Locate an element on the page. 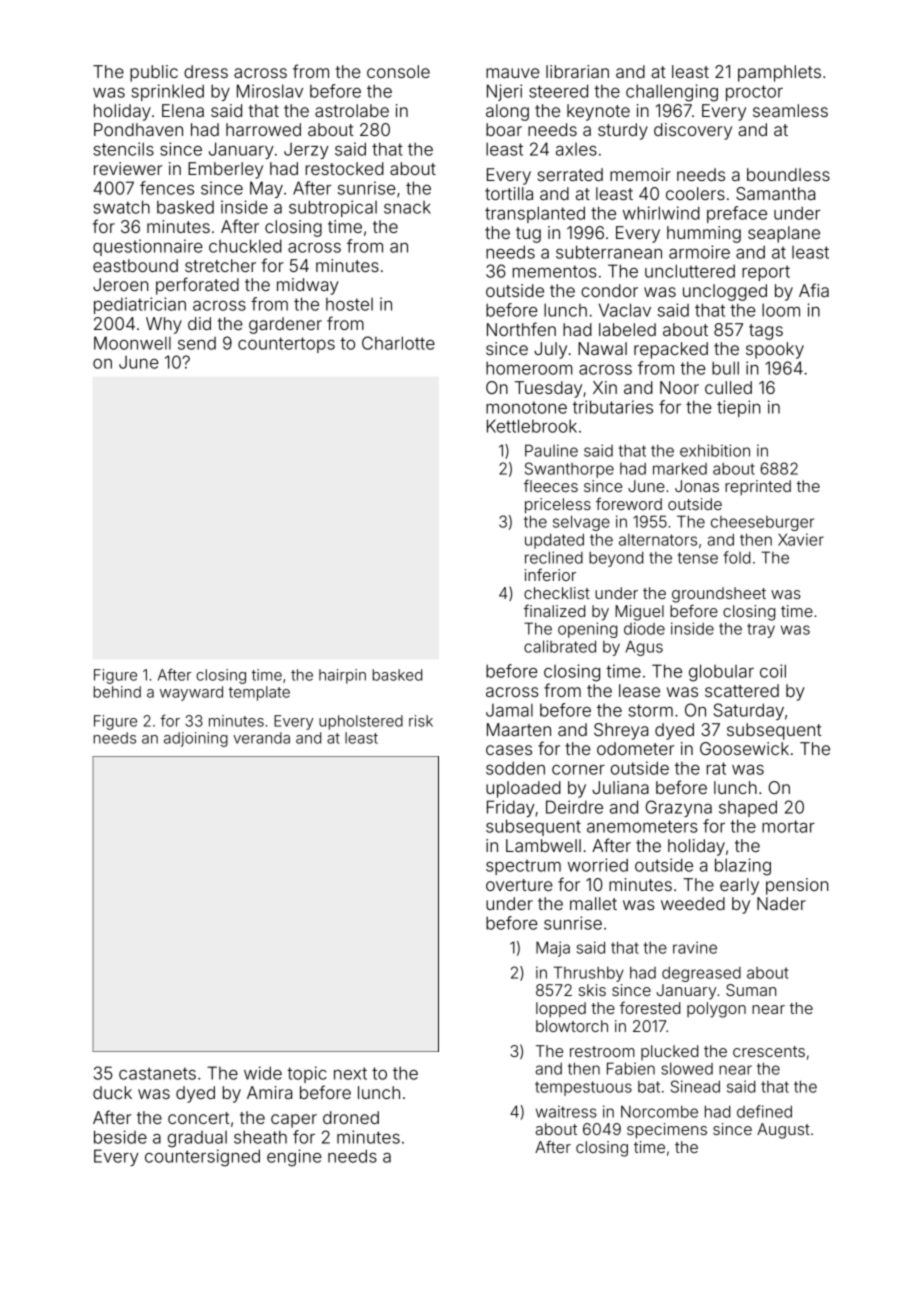  mauve is located at coordinates (513, 73).
